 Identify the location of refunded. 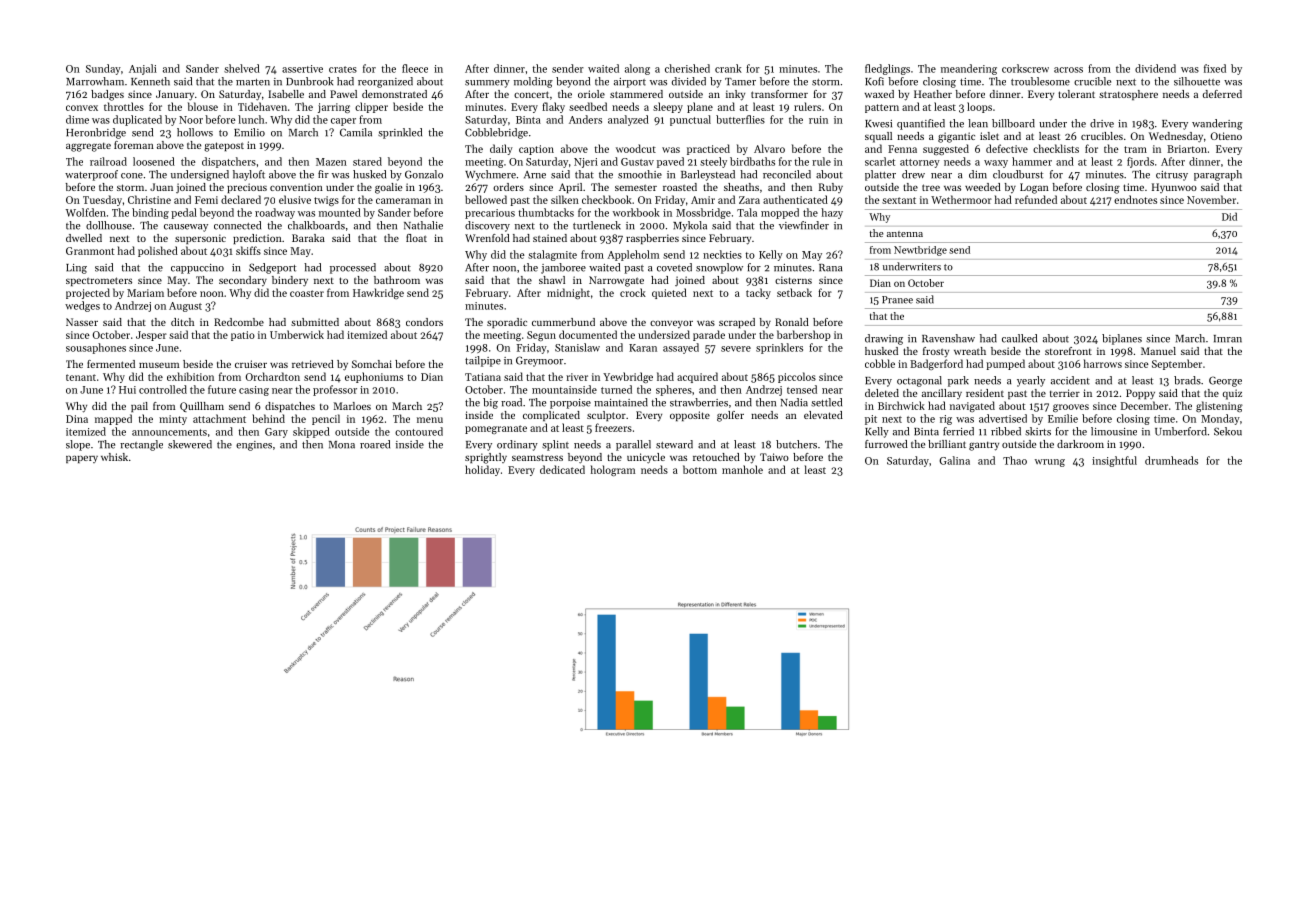
(1036, 199).
